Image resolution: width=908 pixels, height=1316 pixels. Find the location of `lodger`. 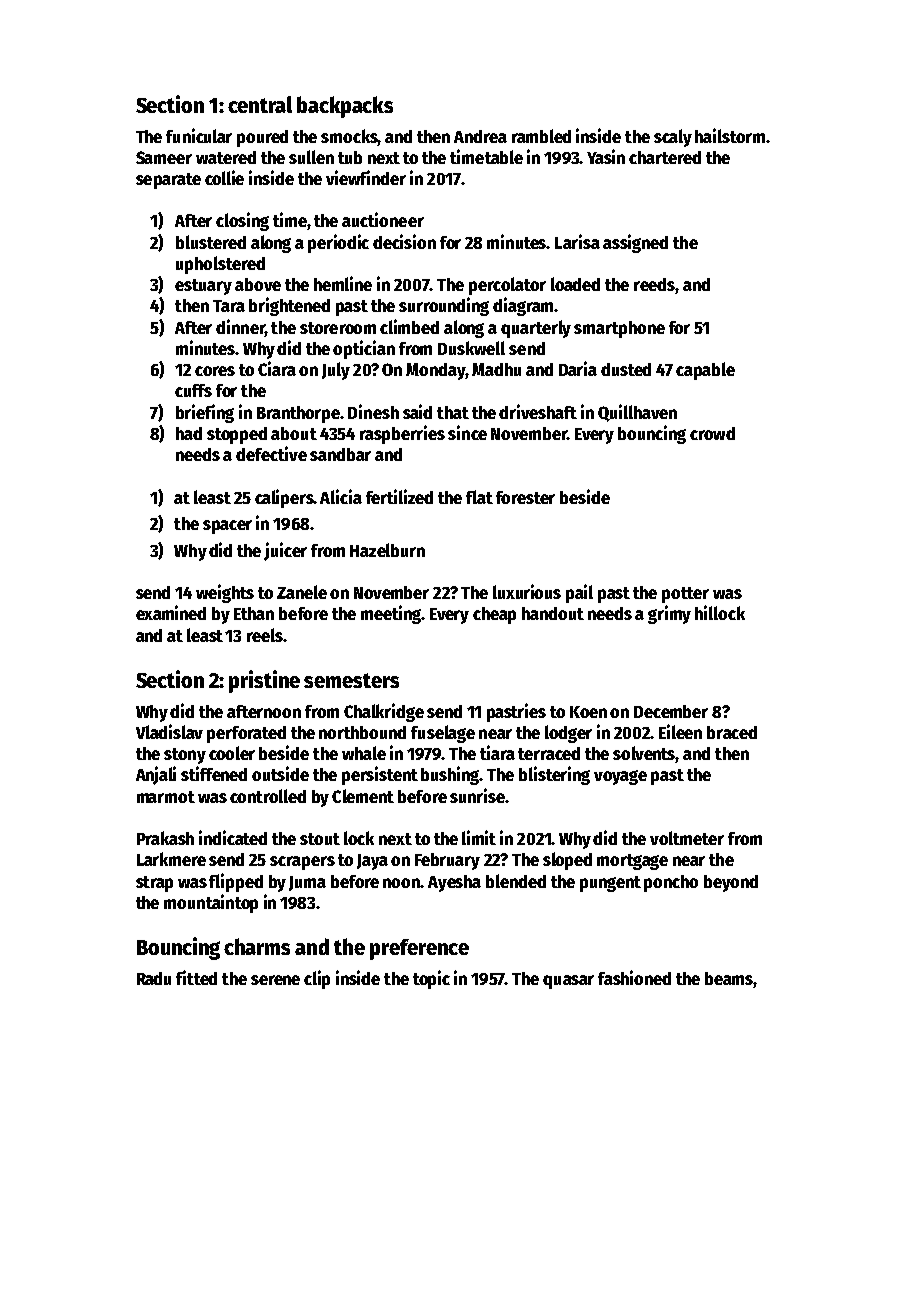

lodger is located at coordinates (568, 734).
